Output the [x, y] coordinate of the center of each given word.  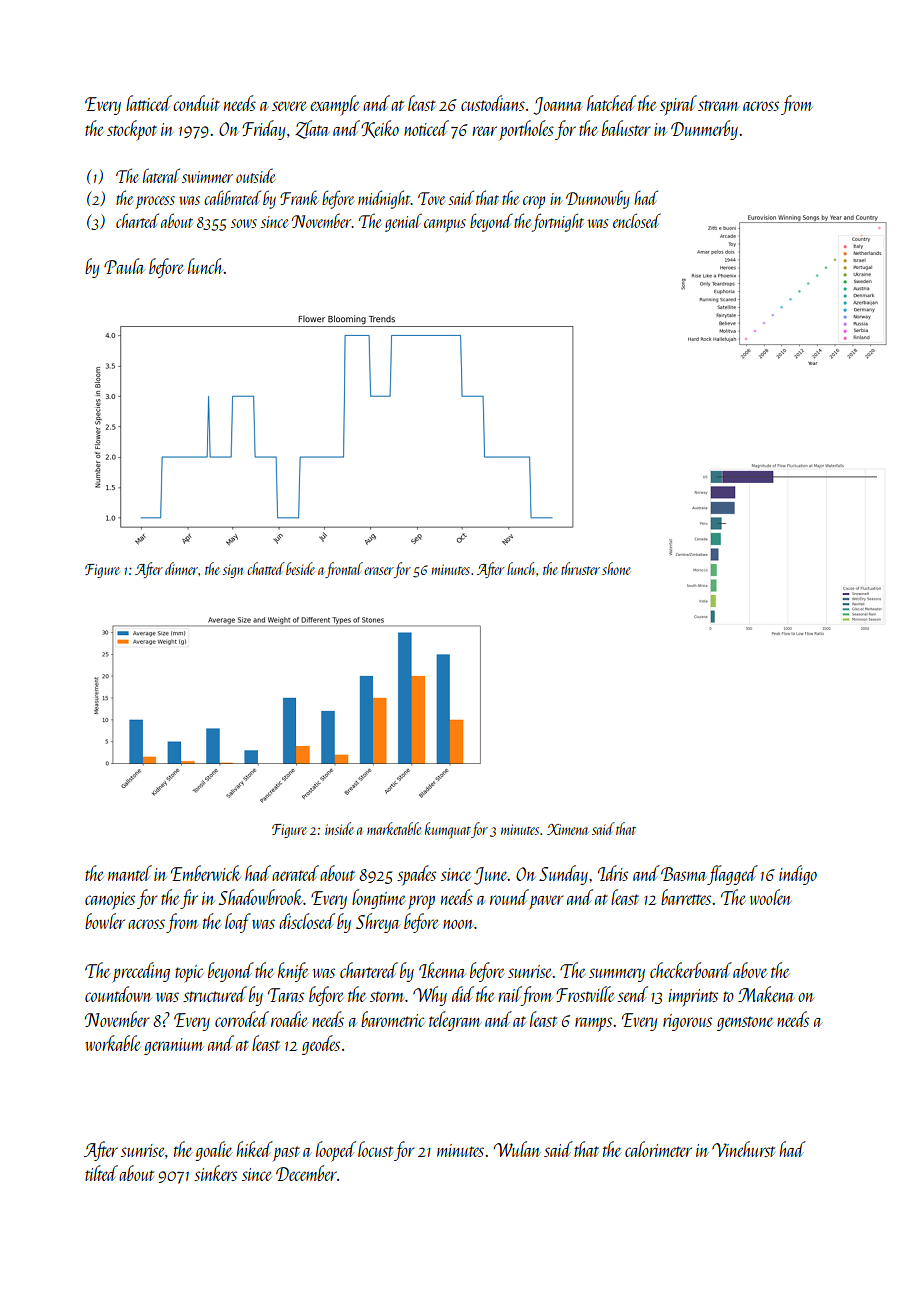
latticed [149, 103]
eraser [379, 571]
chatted [266, 568]
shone [616, 568]
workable [112, 1043]
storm [386, 996]
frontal [344, 570]
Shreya [378, 923]
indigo [798, 875]
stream [718, 105]
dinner [181, 568]
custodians [493, 103]
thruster [580, 568]
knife [293, 972]
